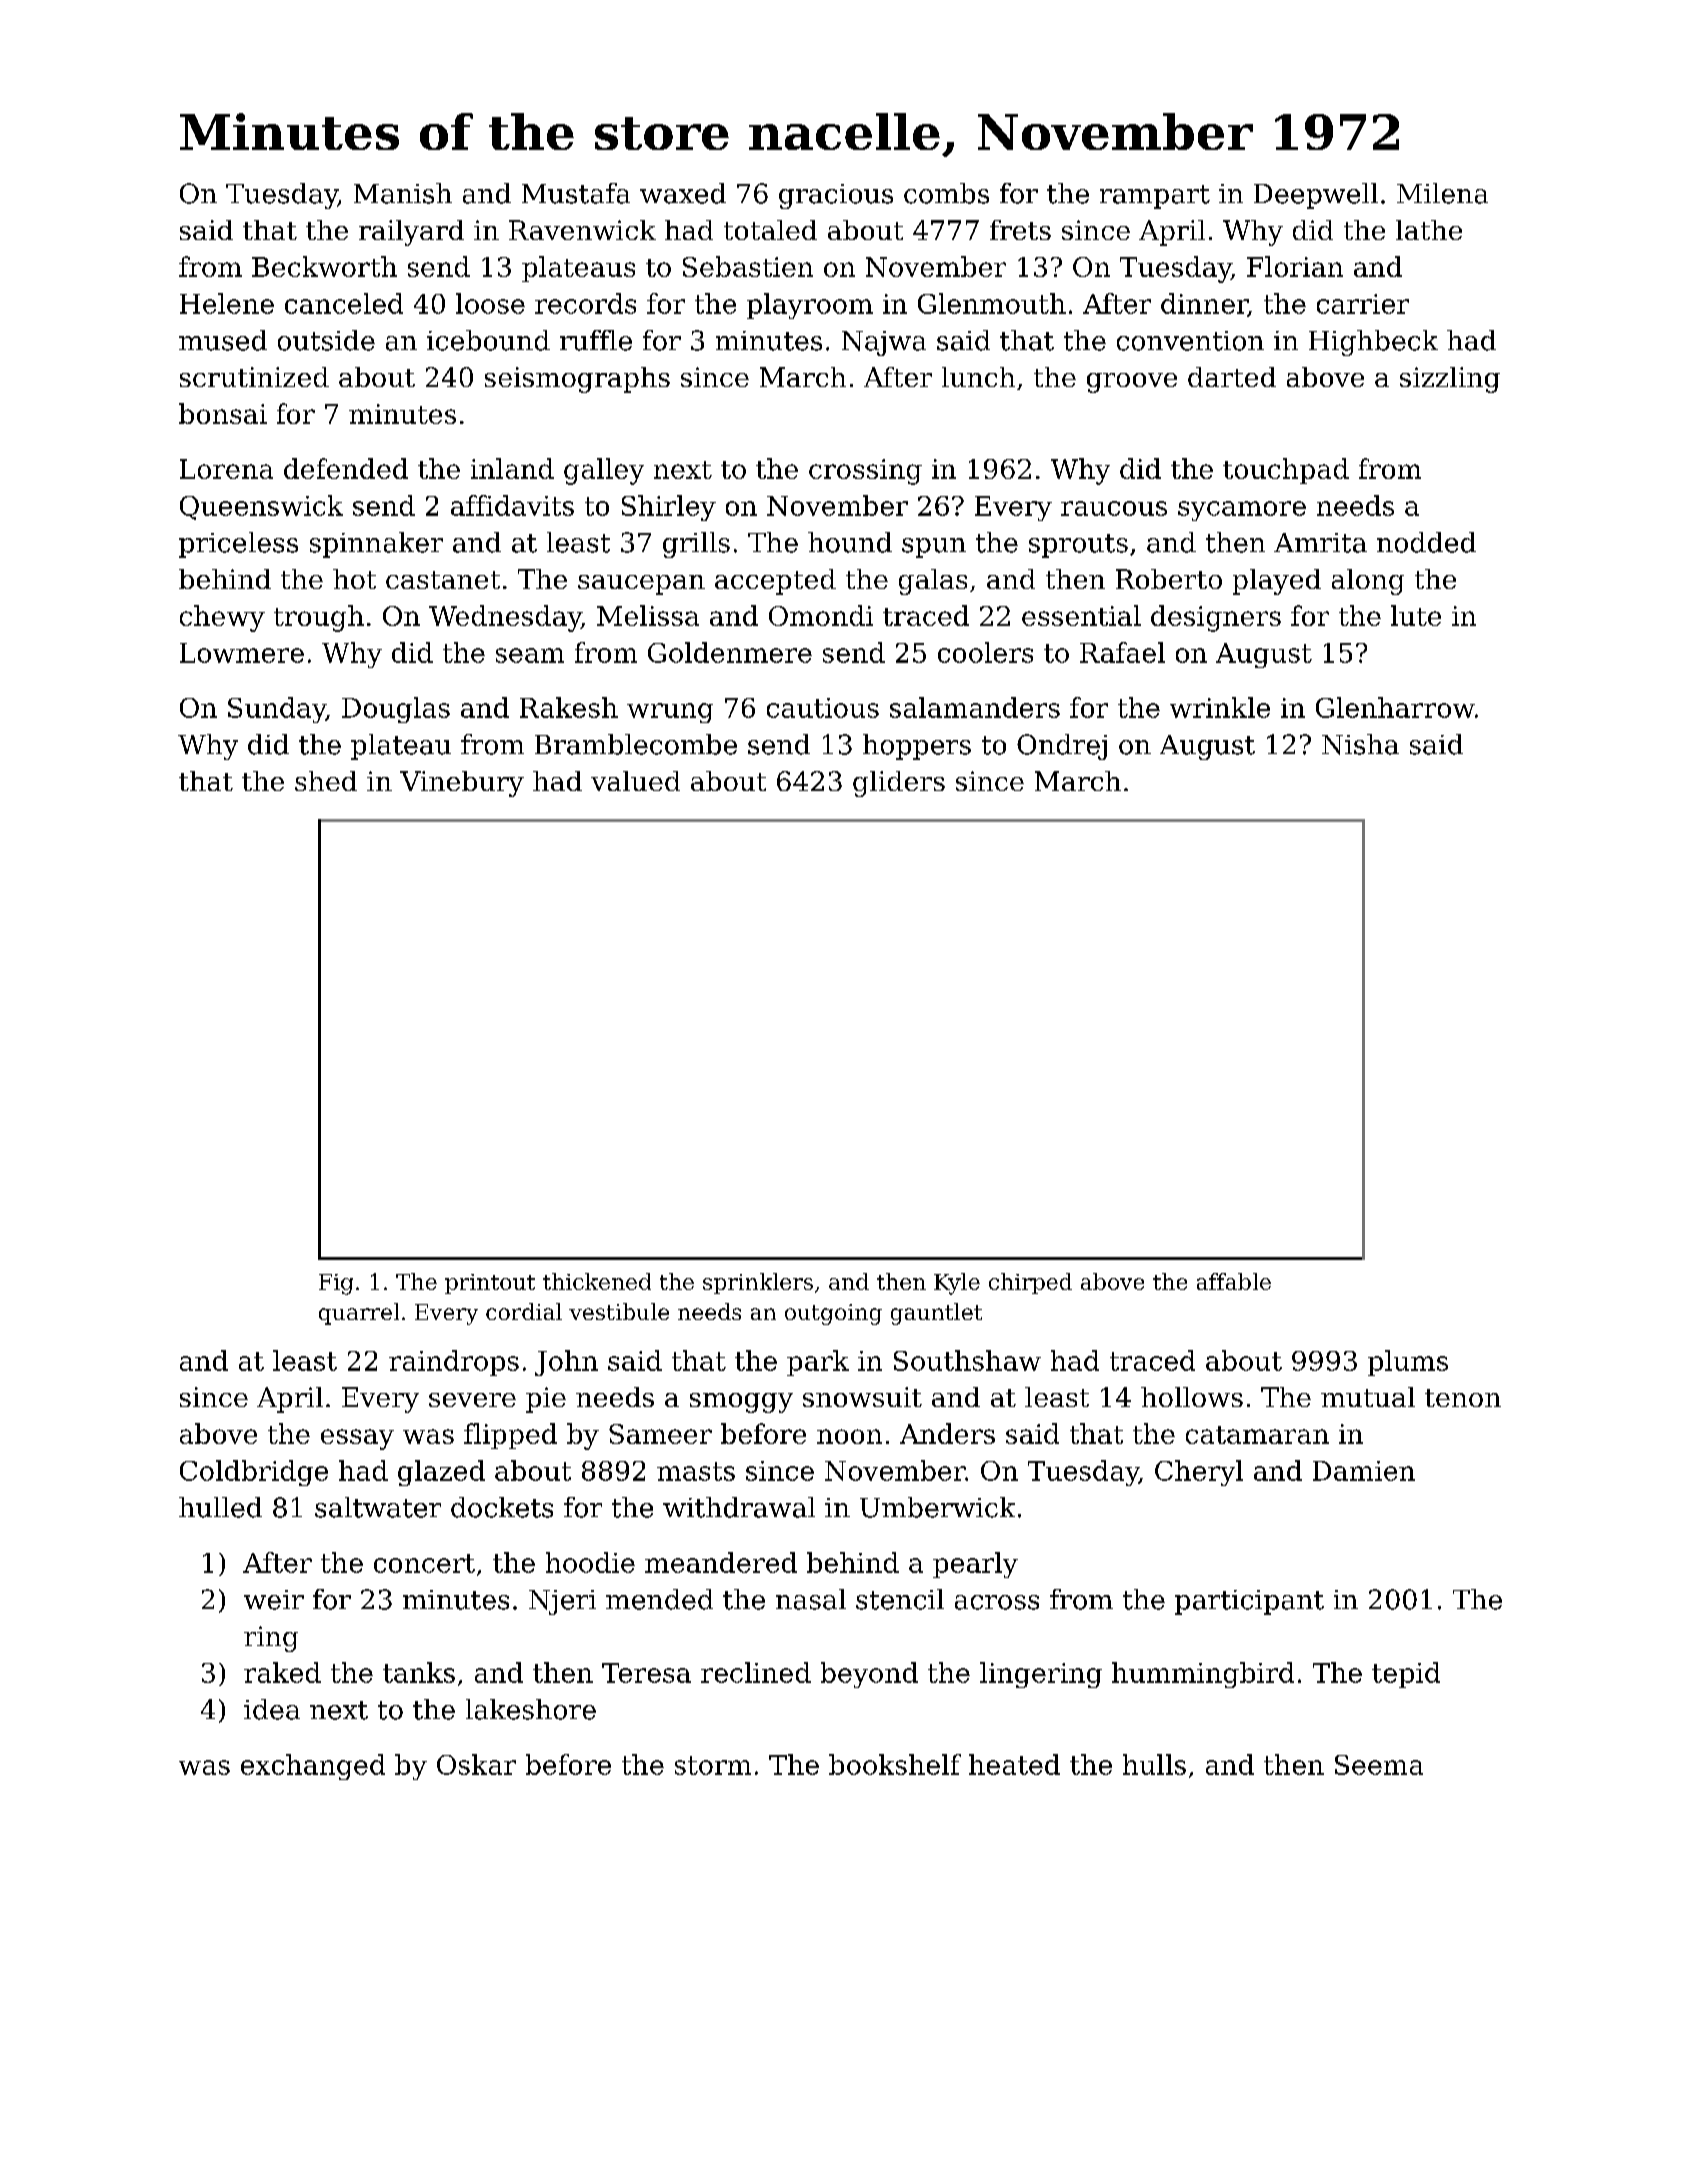  What do you see at coordinates (576, 193) in the page?
I see `Mustafa` at bounding box center [576, 193].
